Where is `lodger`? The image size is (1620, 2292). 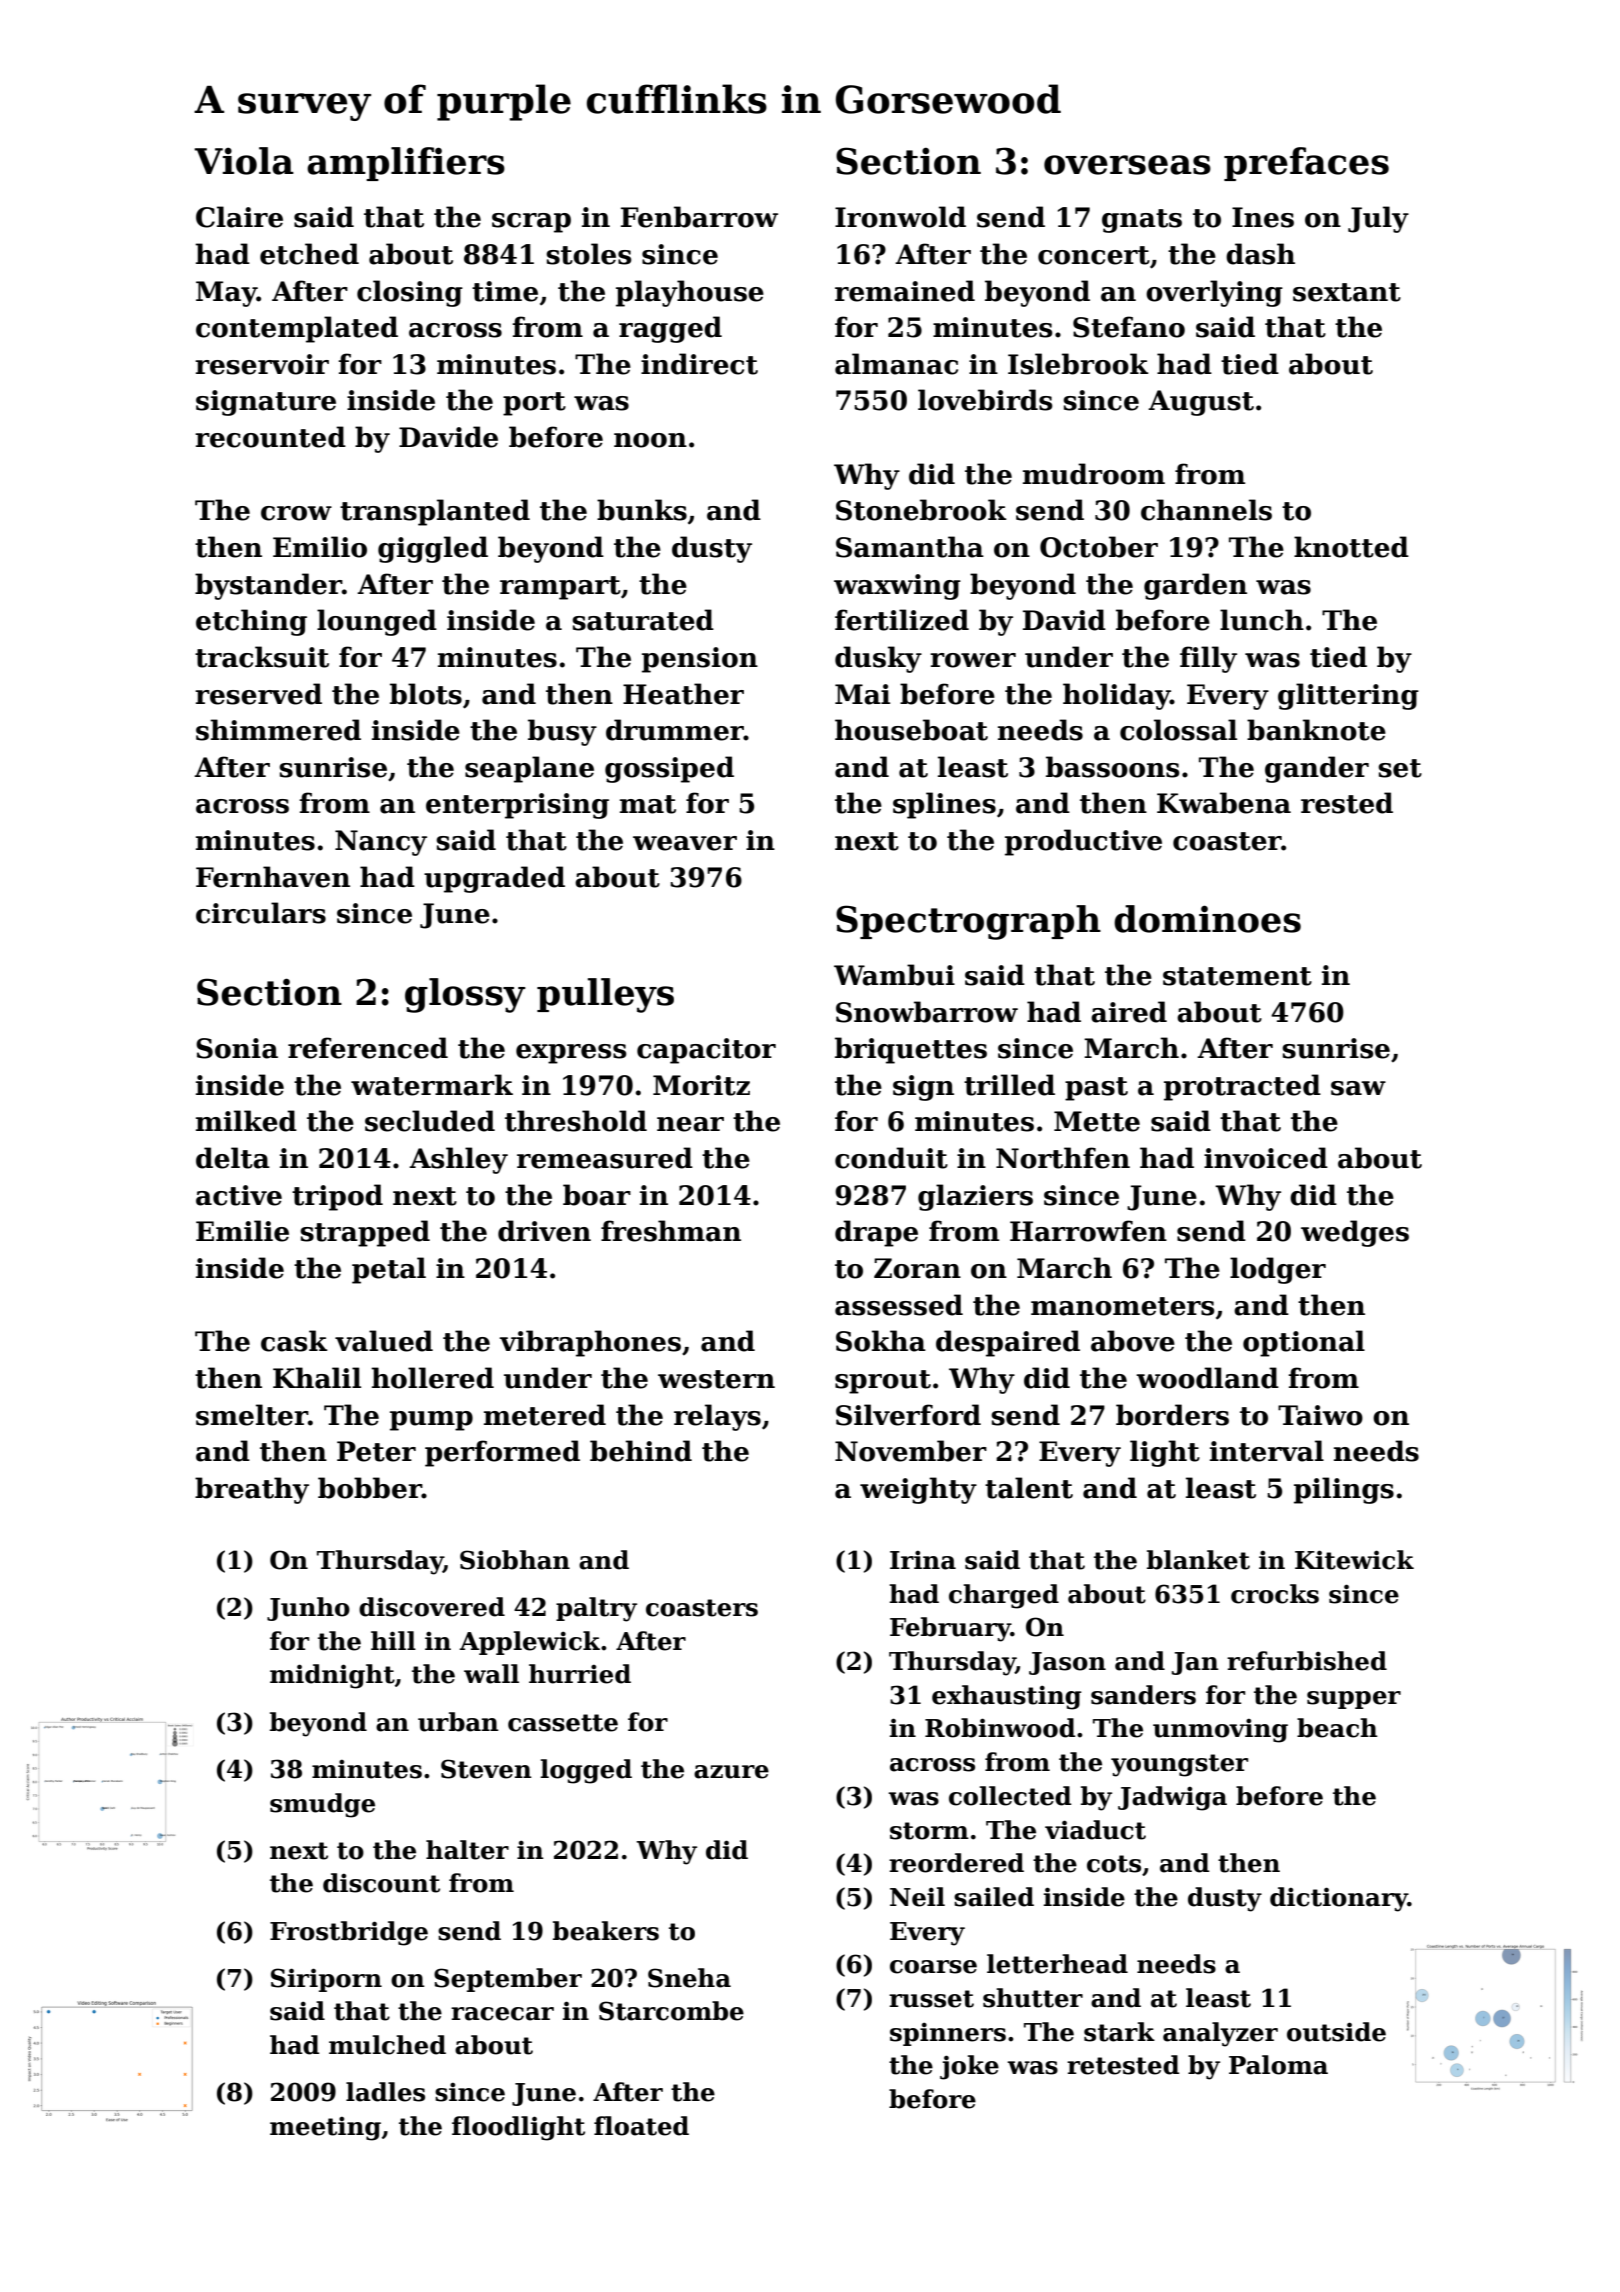
lodger is located at coordinates (1278, 1270).
